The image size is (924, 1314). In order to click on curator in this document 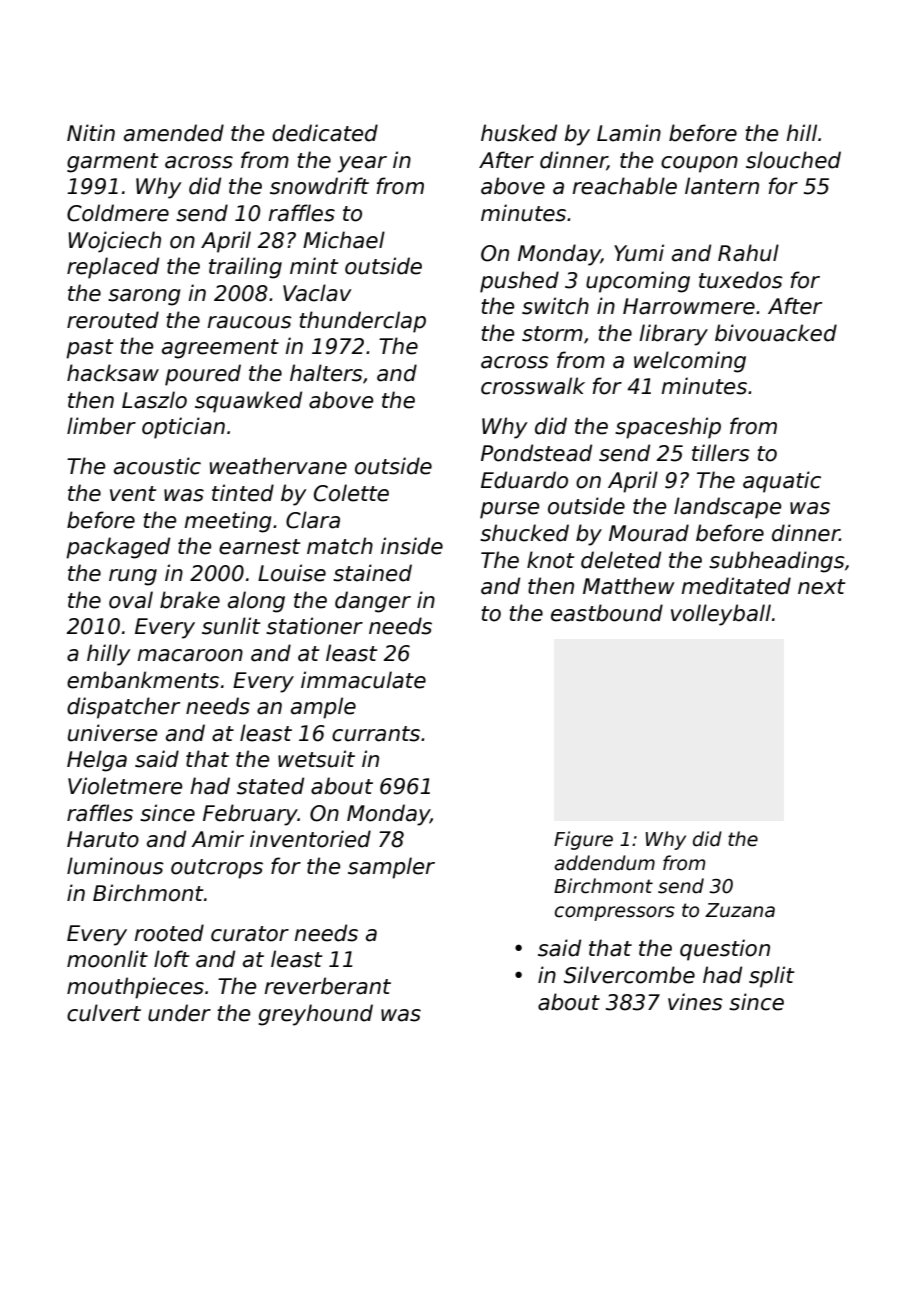, I will do `click(250, 934)`.
